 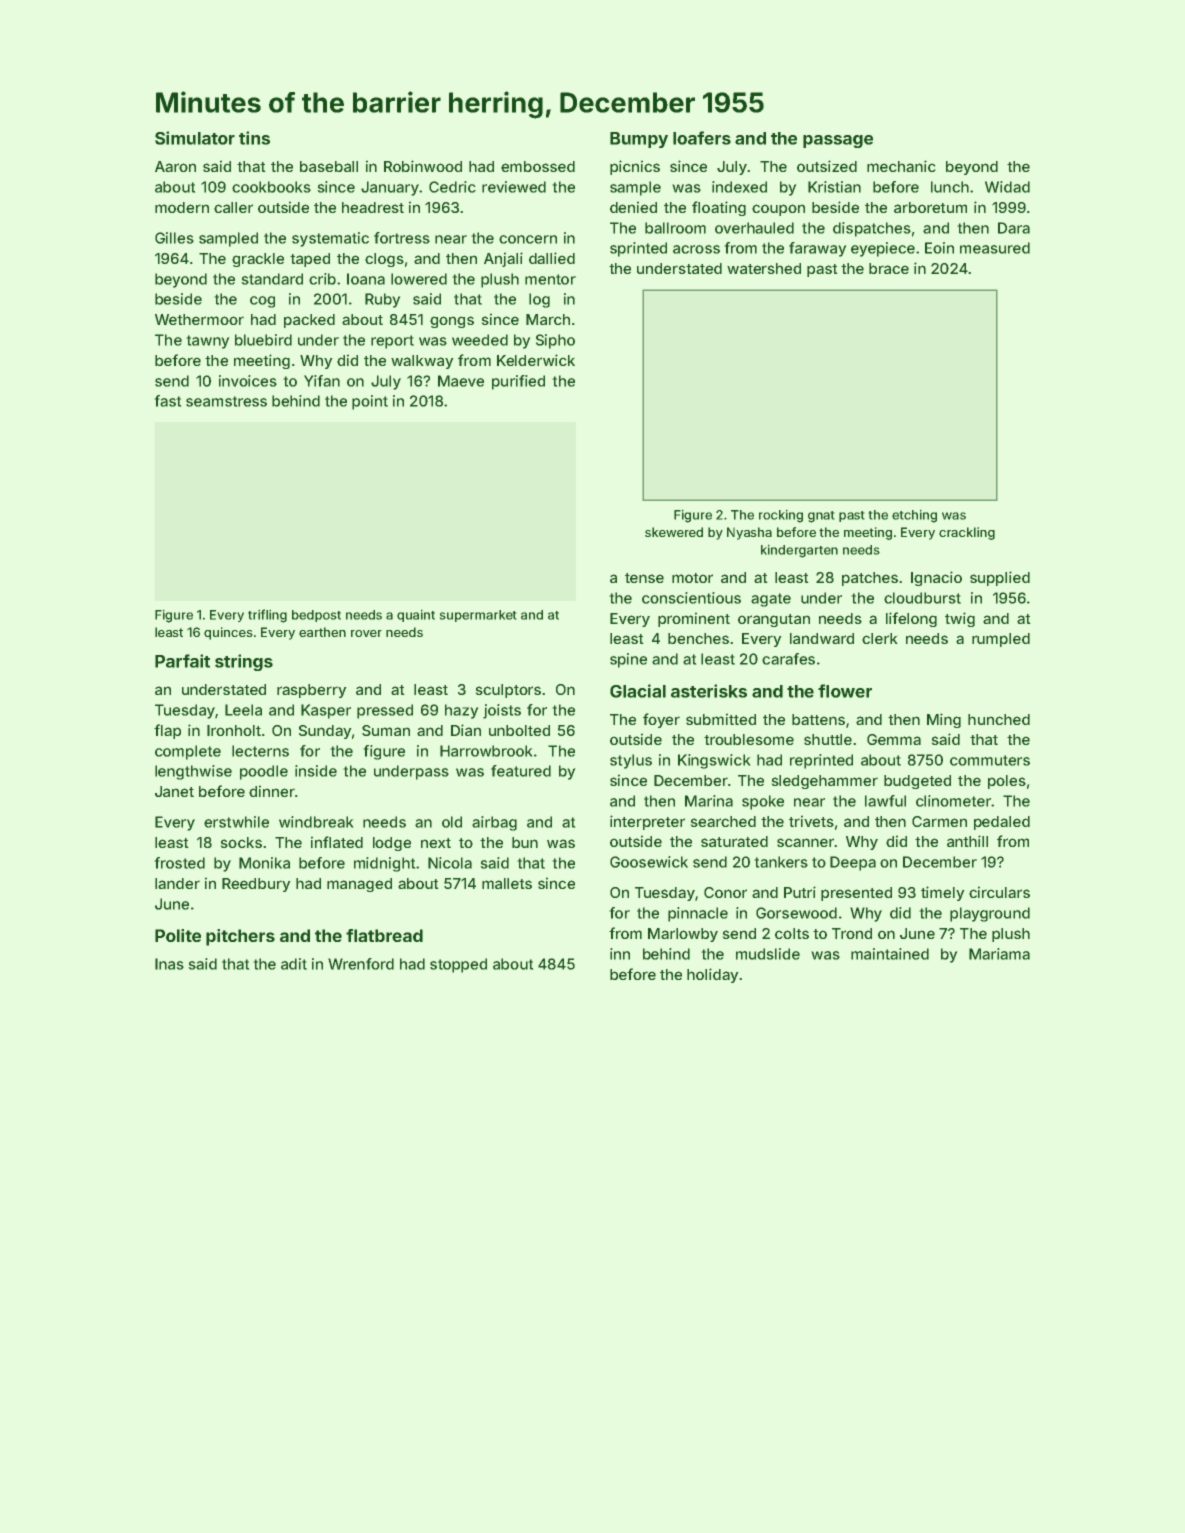 What do you see at coordinates (889, 268) in the document?
I see `brace` at bounding box center [889, 268].
